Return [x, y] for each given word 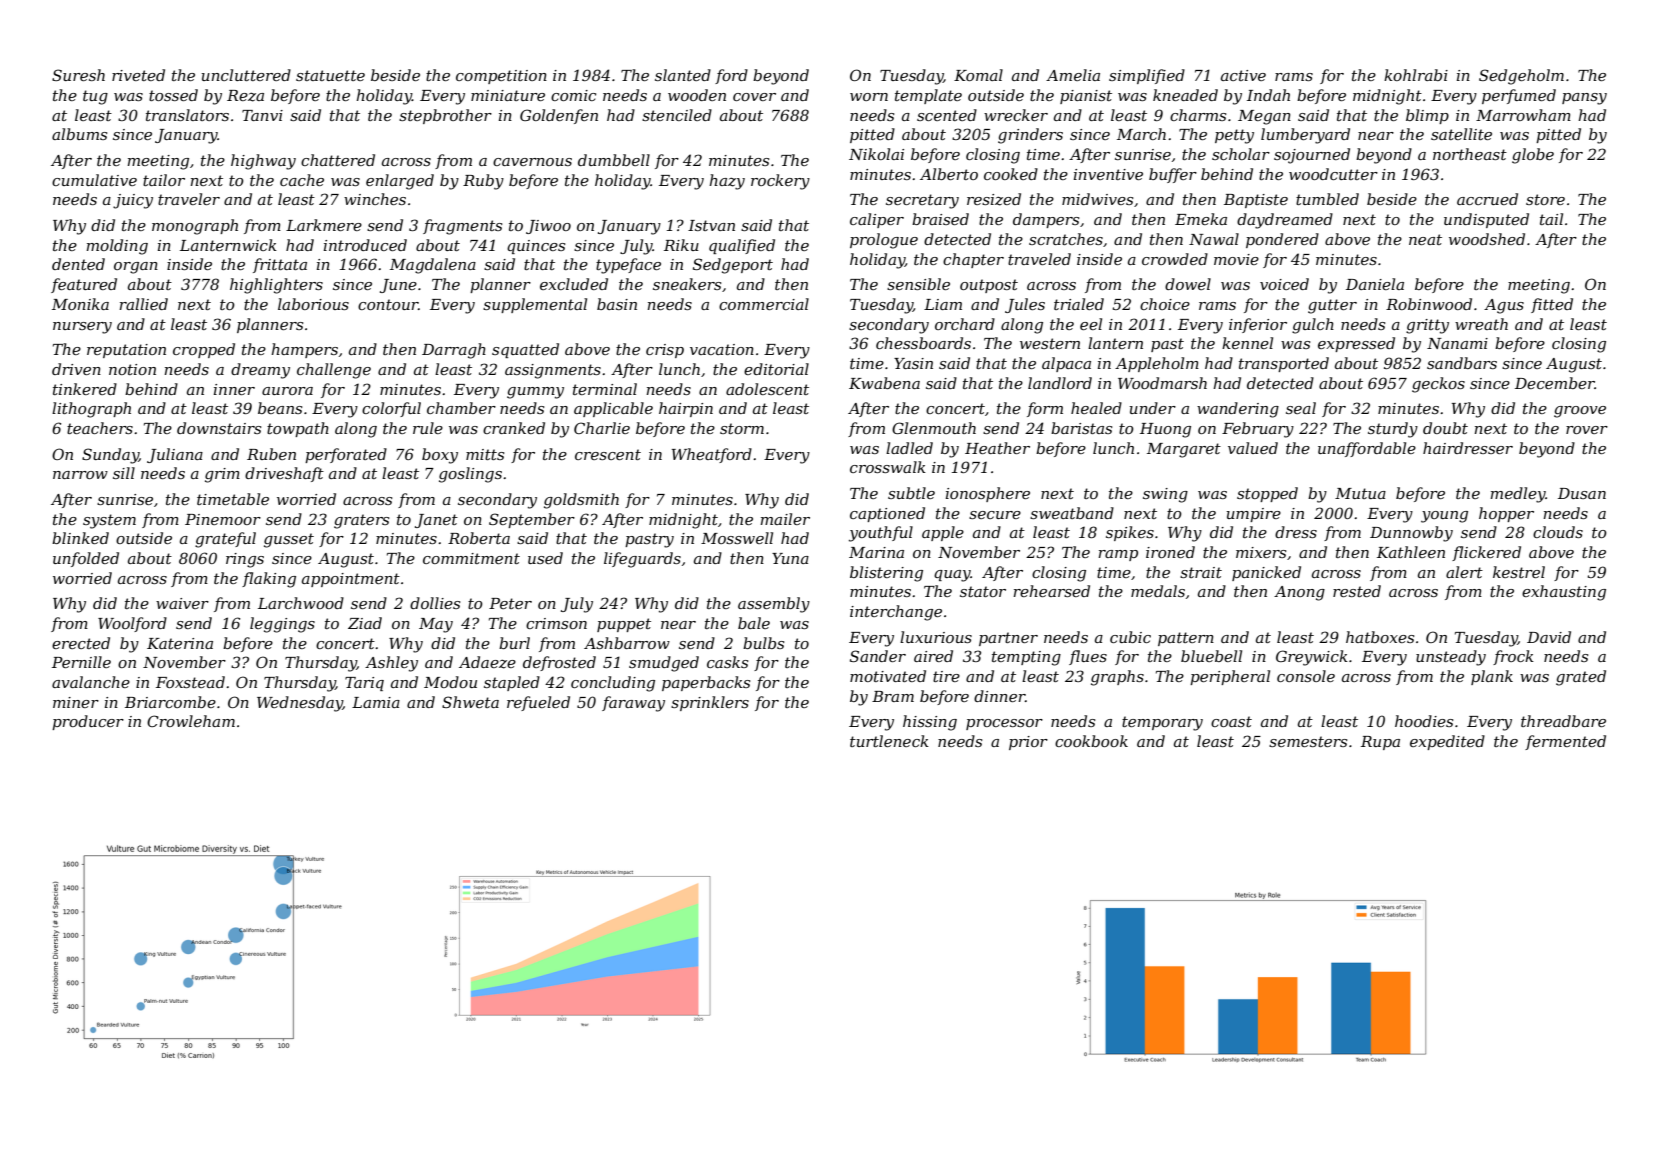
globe [1533, 156]
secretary [922, 201]
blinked [80, 538]
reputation [126, 351]
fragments [462, 227]
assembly [774, 605]
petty [1234, 136]
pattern [1186, 639]
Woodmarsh [1162, 383]
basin [617, 304]
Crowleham [191, 721]
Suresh [78, 75]
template [928, 96]
